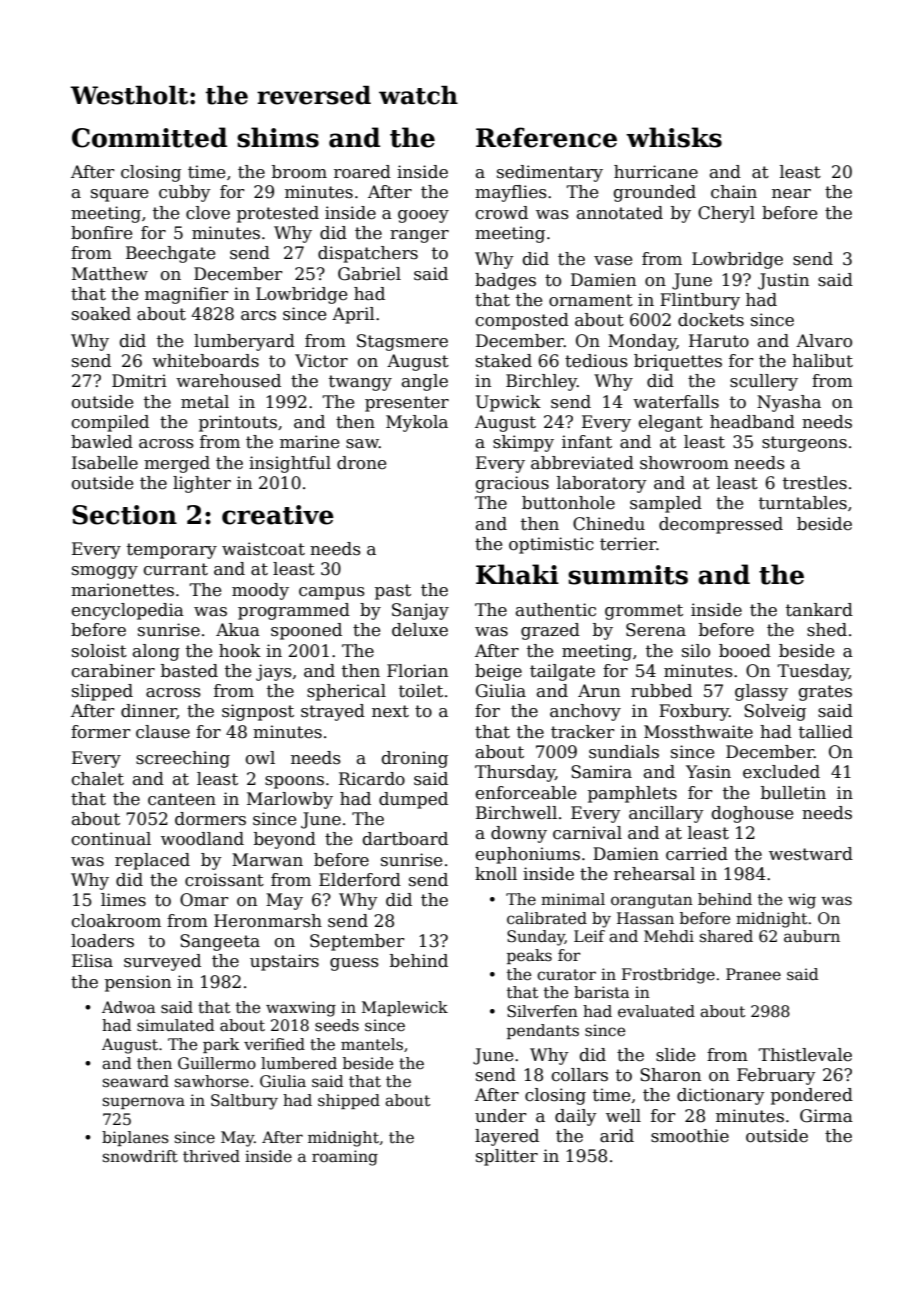 This screenshot has height=1311, width=924. What do you see at coordinates (674, 137) in the screenshot?
I see `whisks` at bounding box center [674, 137].
